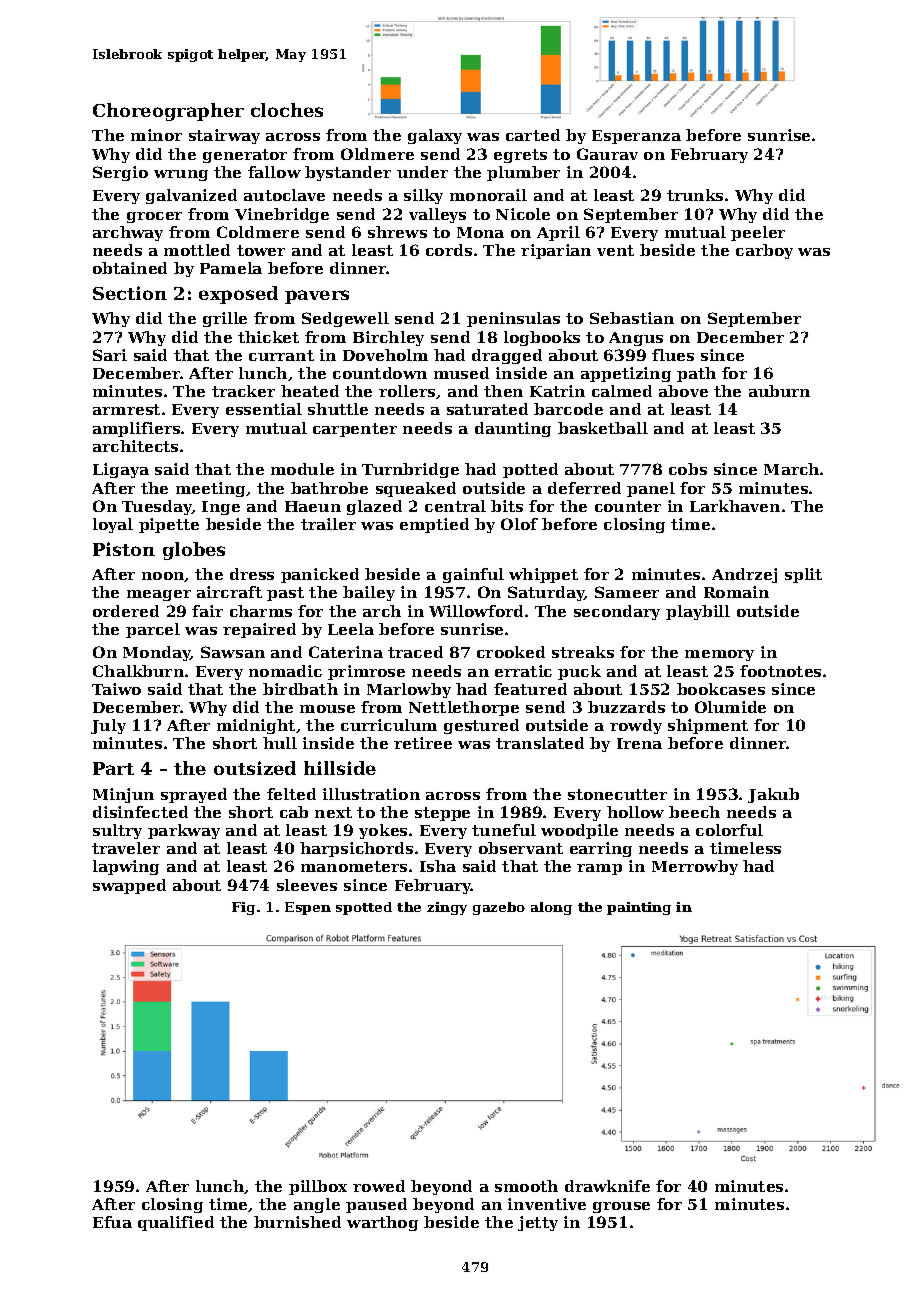 This screenshot has width=924, height=1308. I want to click on swapped, so click(129, 886).
